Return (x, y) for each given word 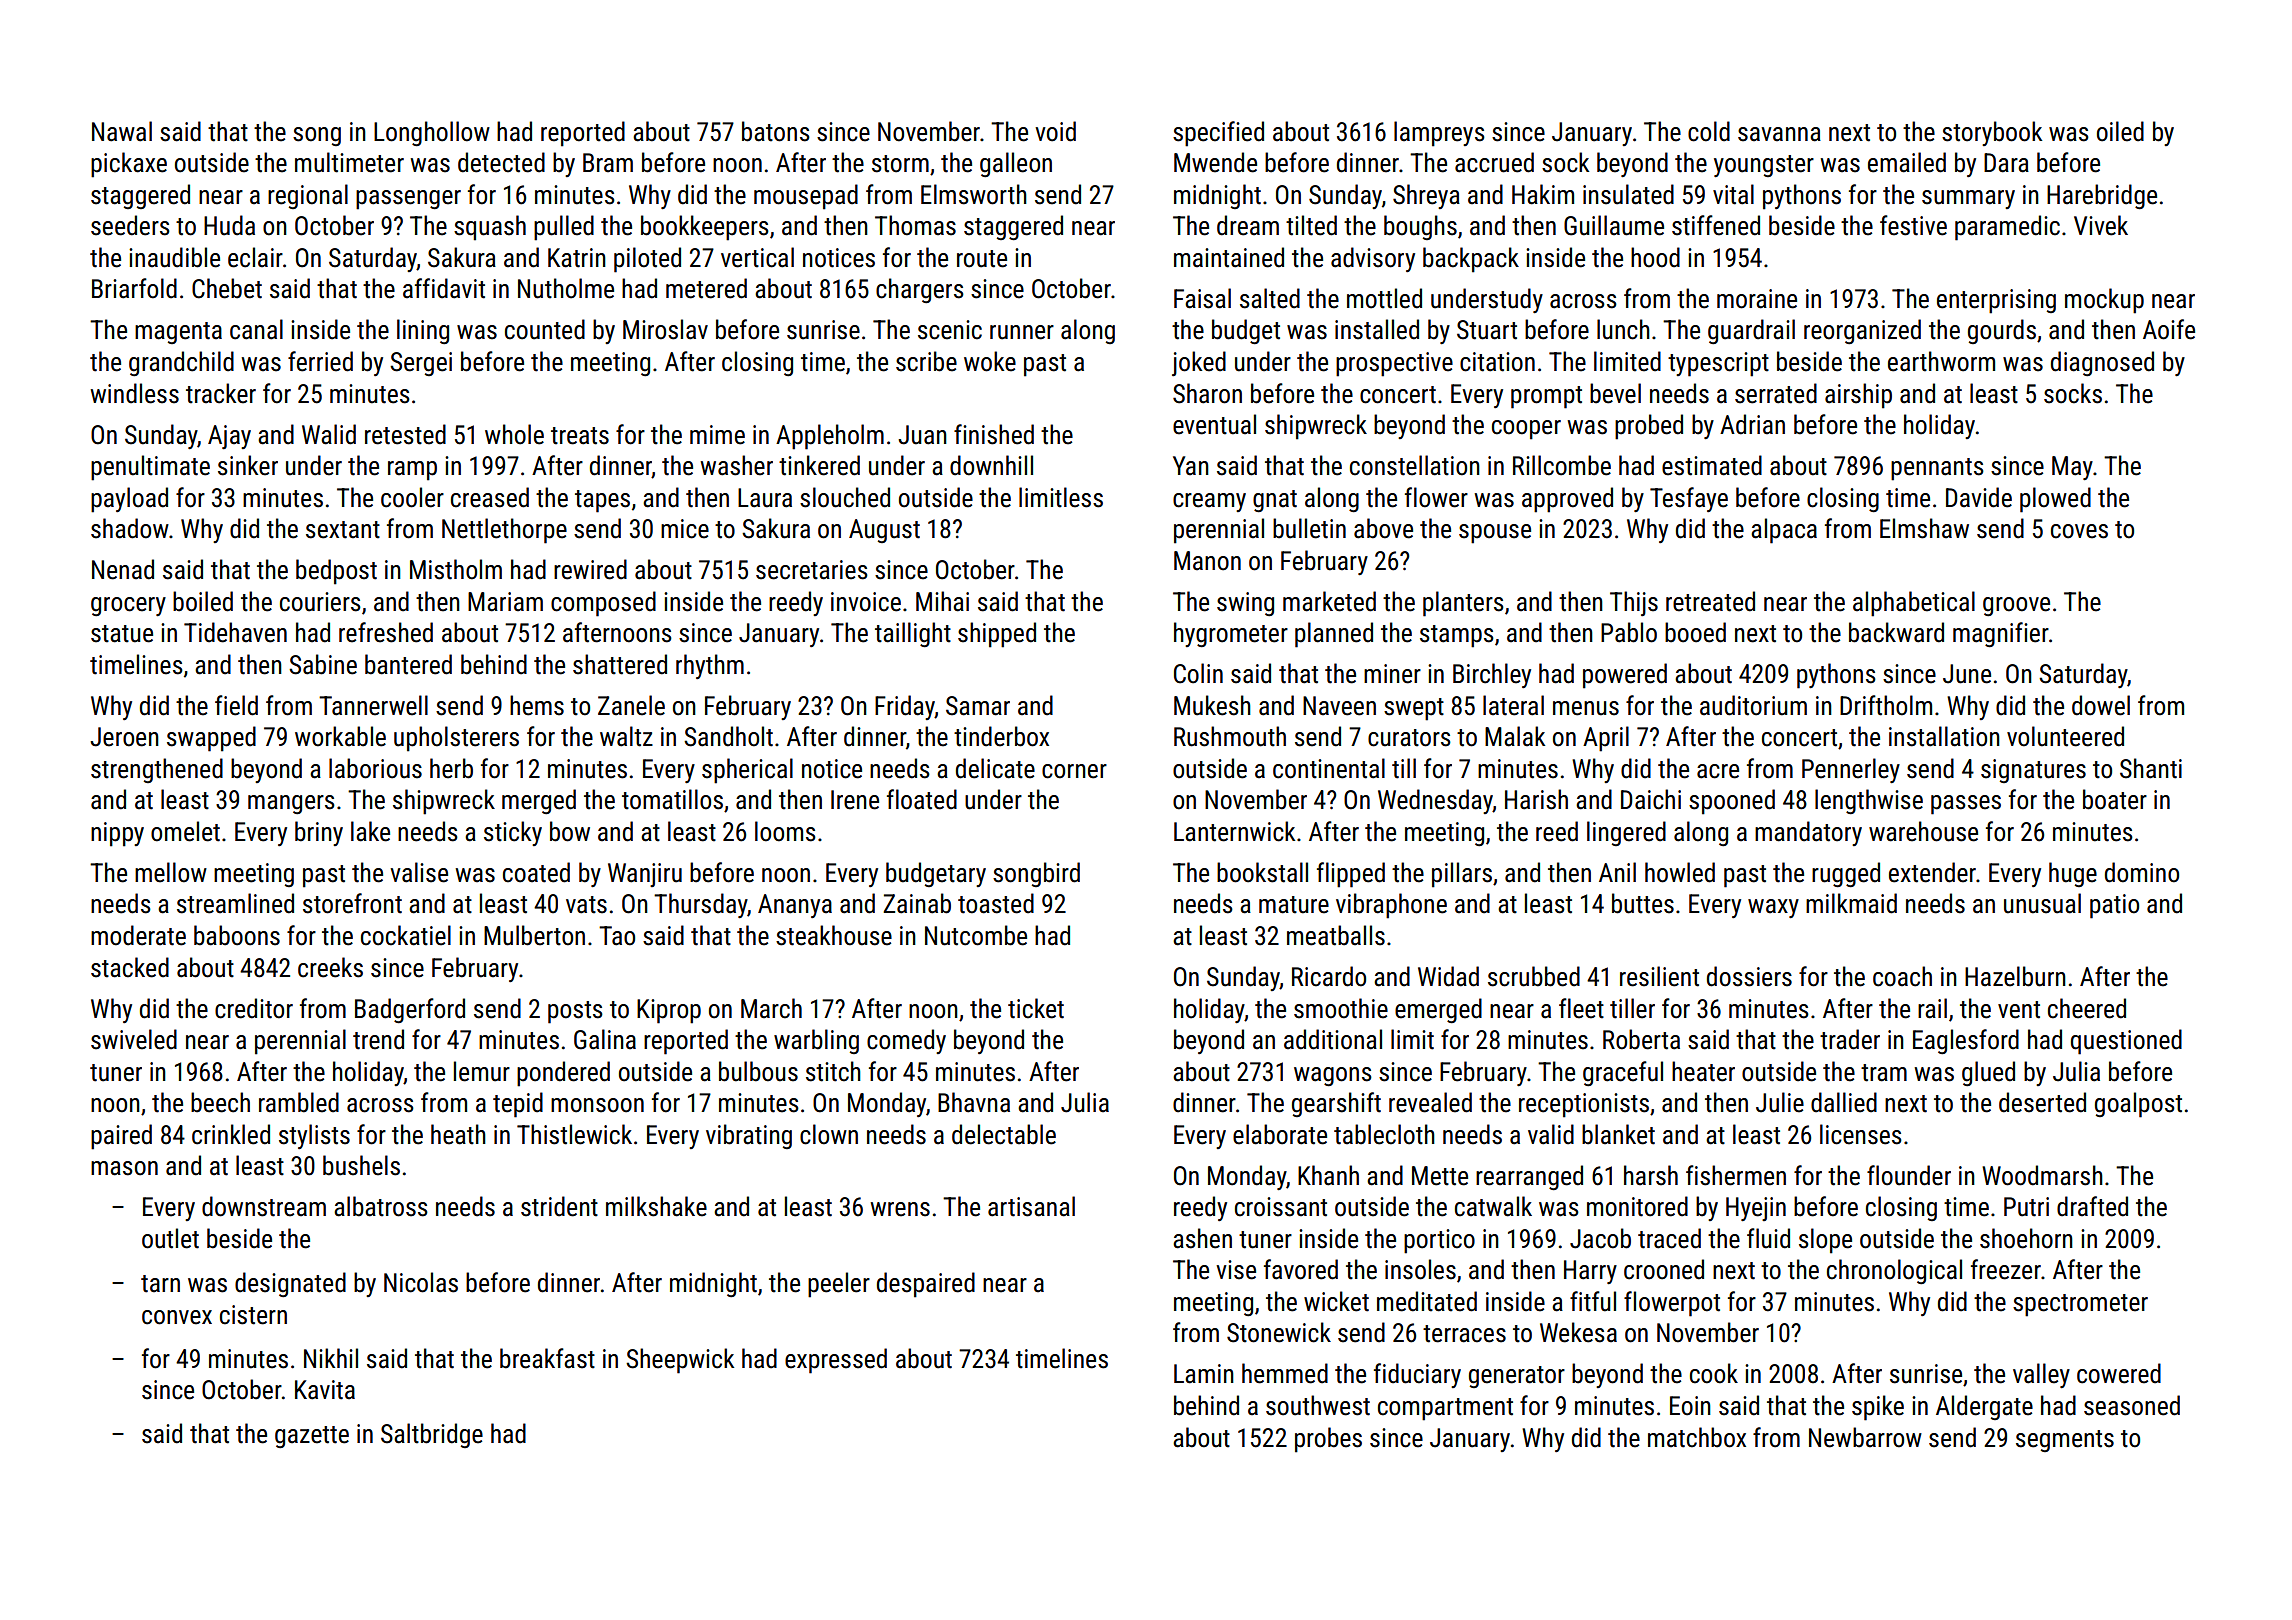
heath (458, 1134)
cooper (1526, 430)
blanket (1618, 1134)
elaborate (1280, 1134)
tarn (160, 1284)
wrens (900, 1209)
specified (1218, 134)
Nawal (122, 131)
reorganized (1862, 332)
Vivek (2101, 225)
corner (1074, 771)
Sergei (421, 364)
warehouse (1923, 831)
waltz (626, 736)
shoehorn (2026, 1238)
